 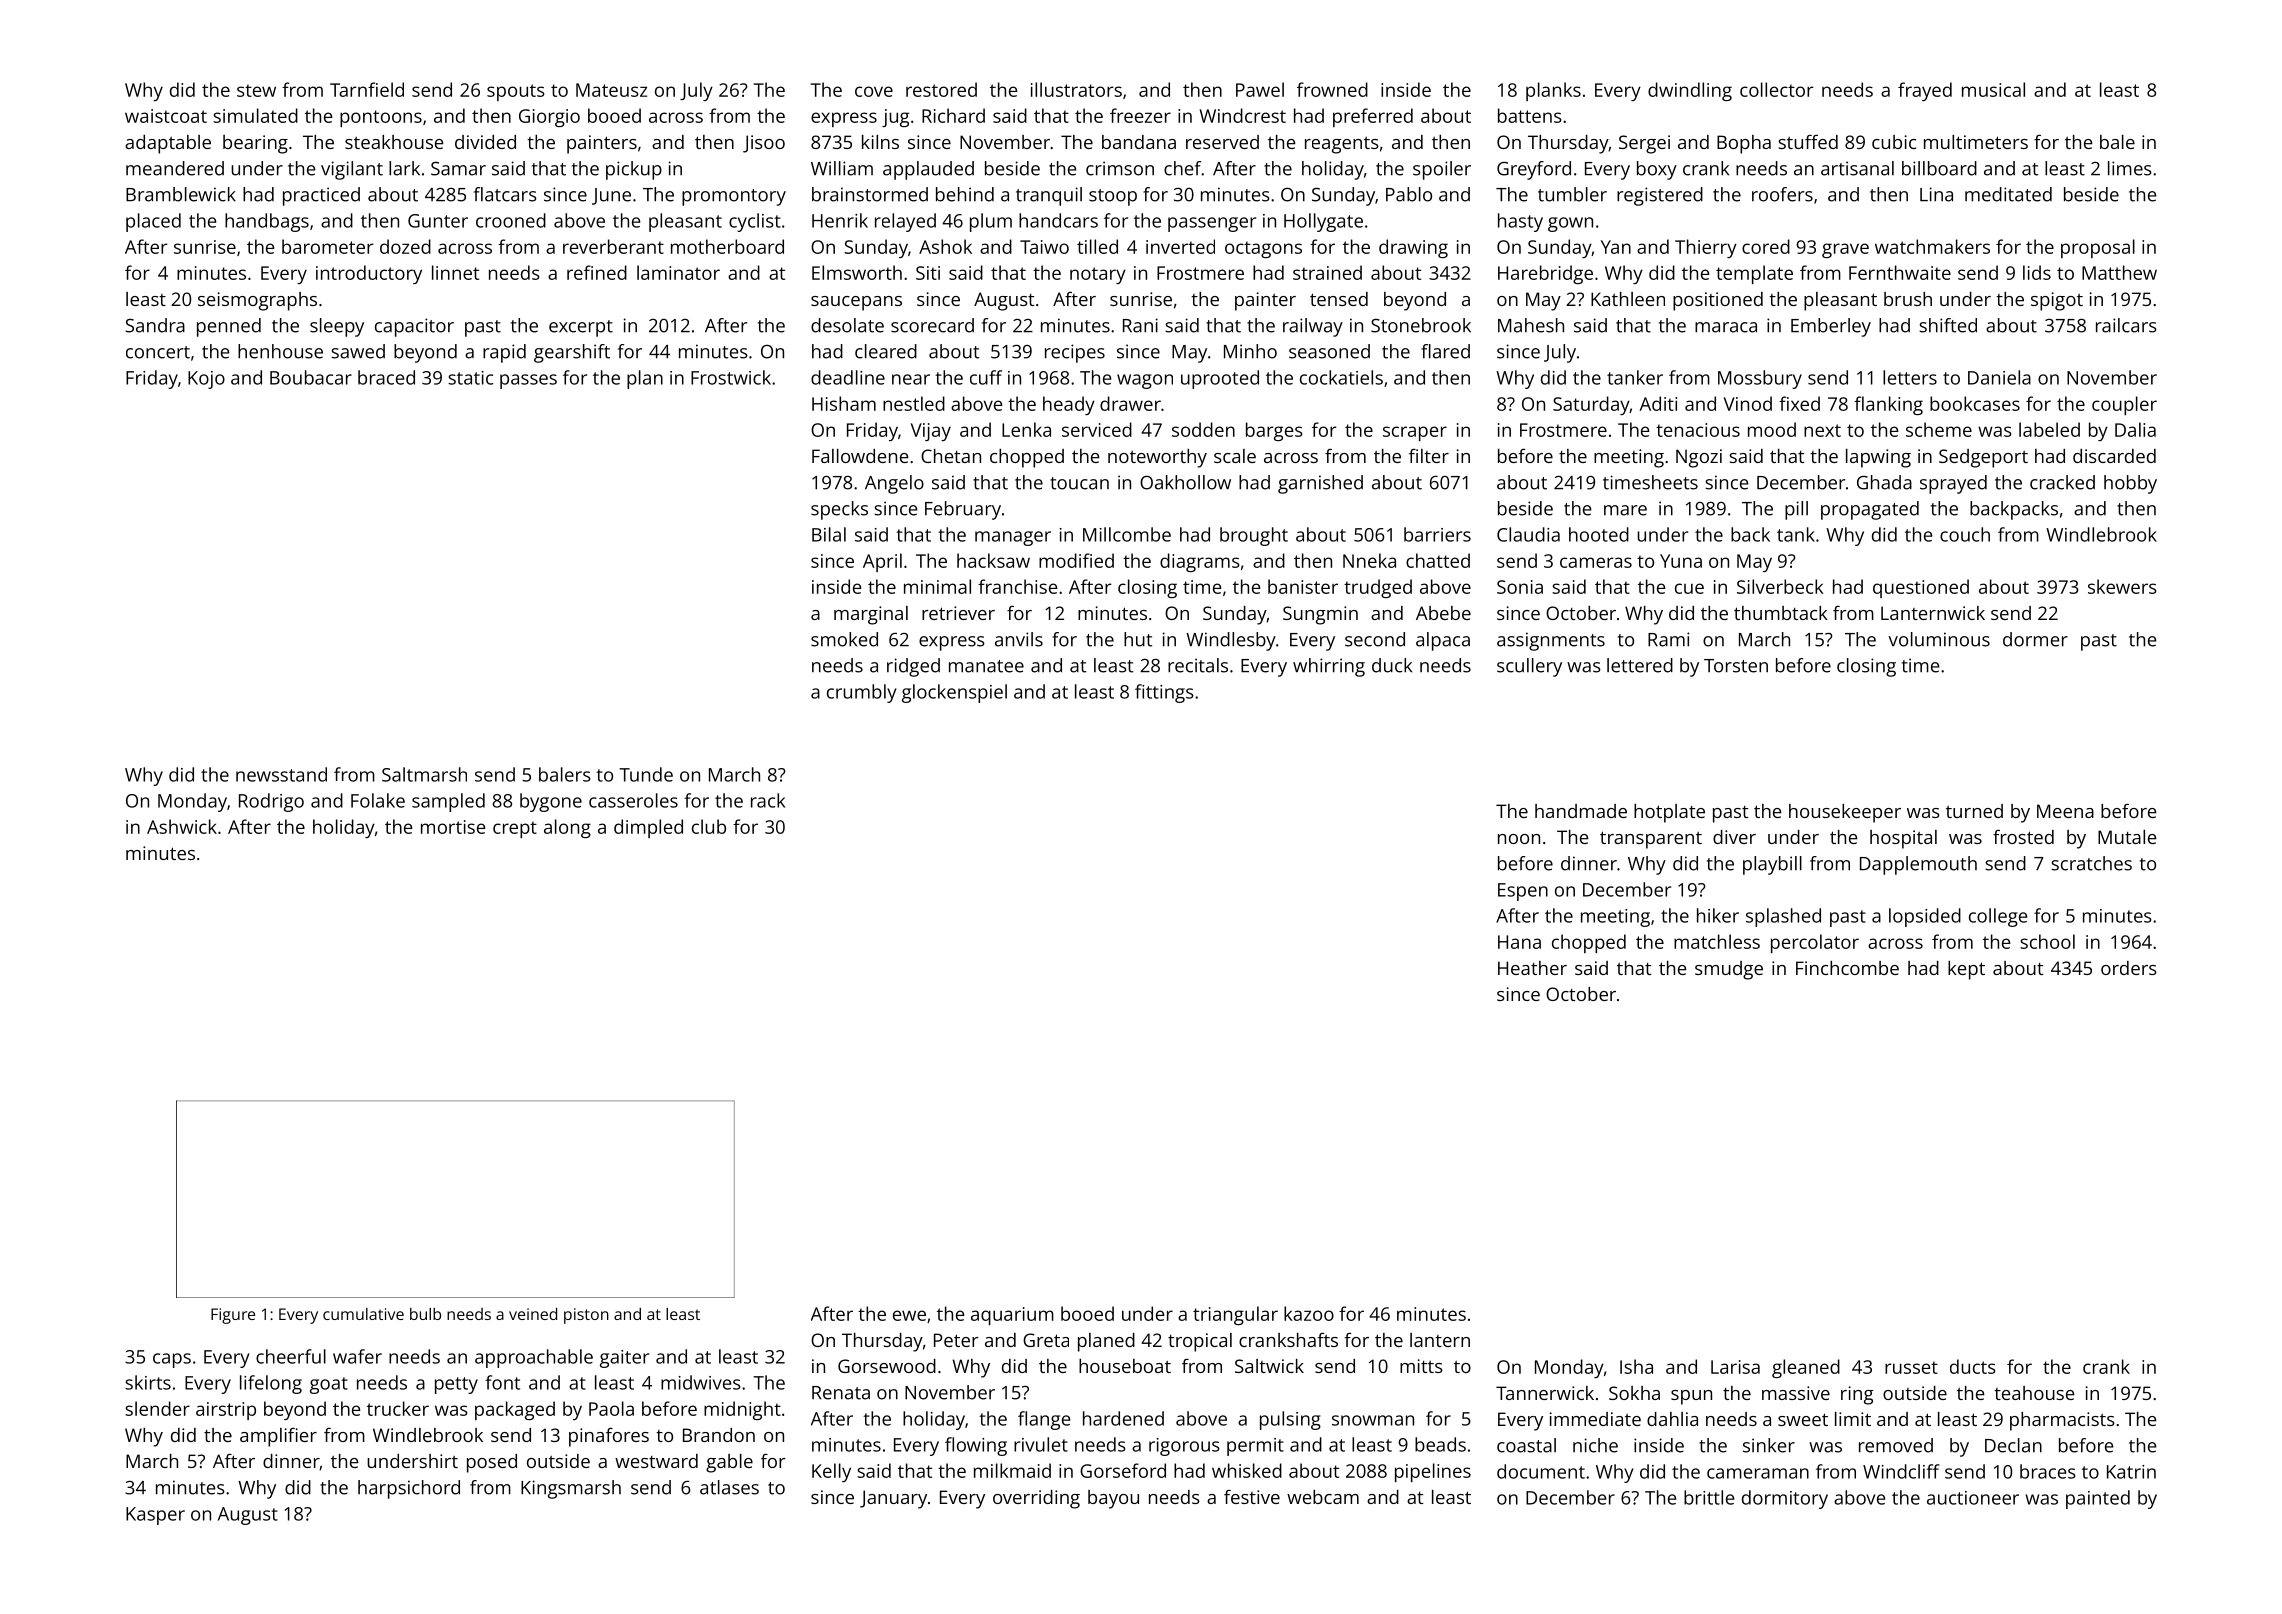 What do you see at coordinates (182, 826) in the document?
I see `Ashwick` at bounding box center [182, 826].
